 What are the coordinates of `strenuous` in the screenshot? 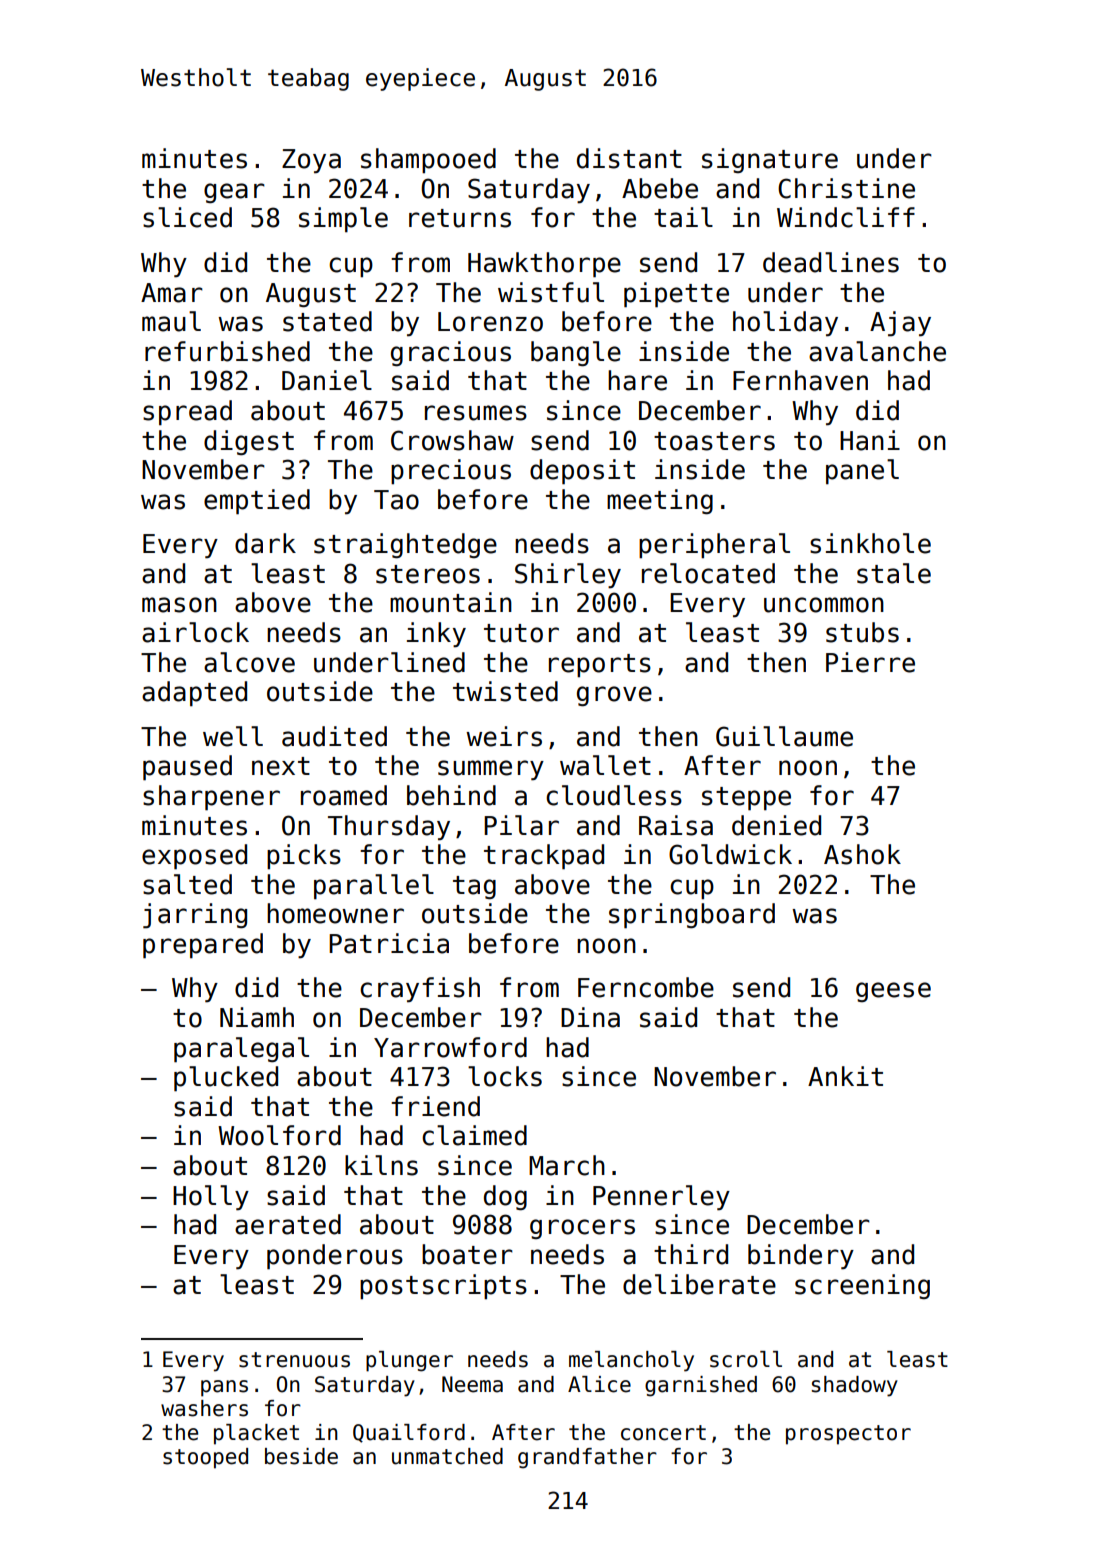 It's located at (294, 1360).
